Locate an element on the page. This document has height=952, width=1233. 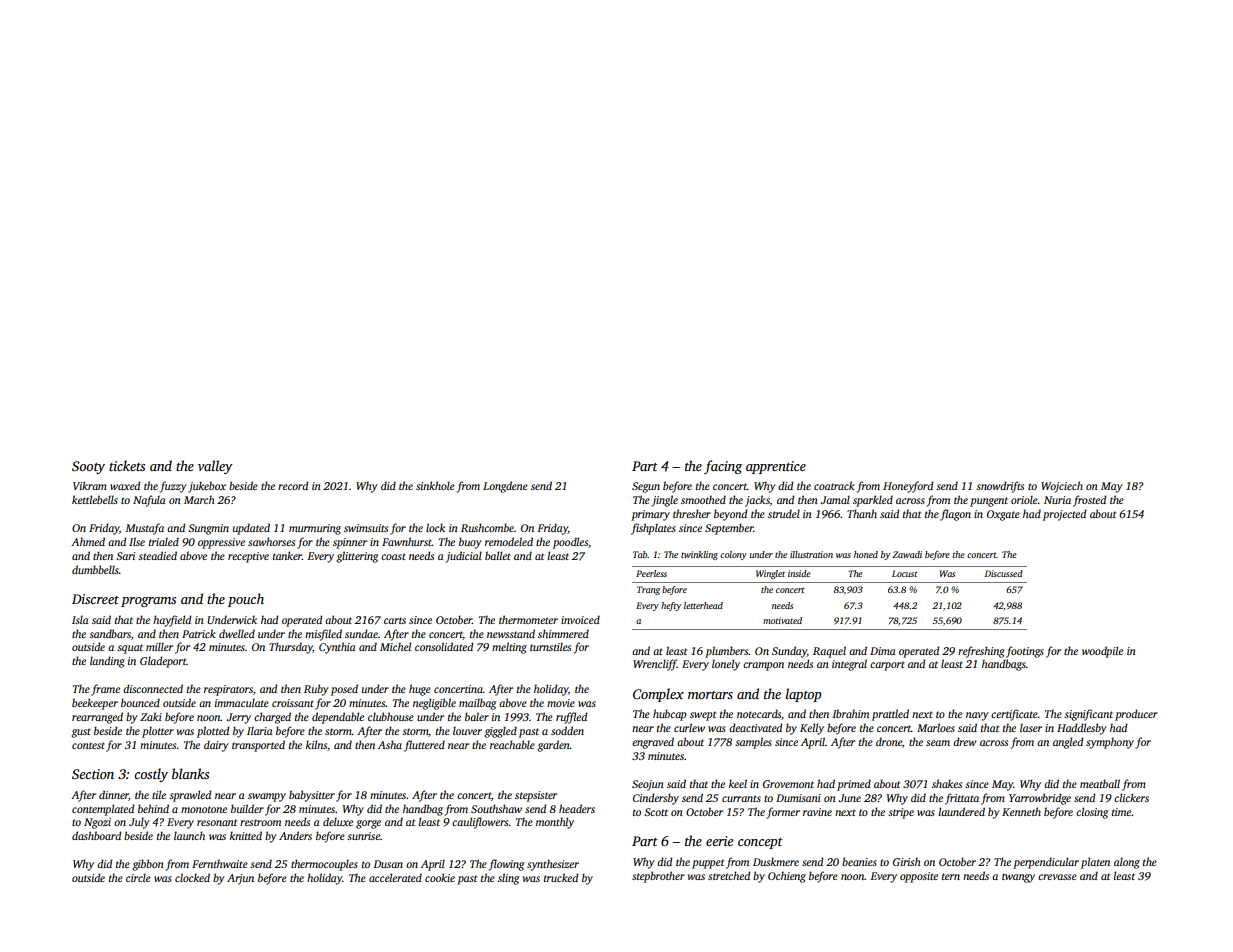
pouch is located at coordinates (246, 600).
